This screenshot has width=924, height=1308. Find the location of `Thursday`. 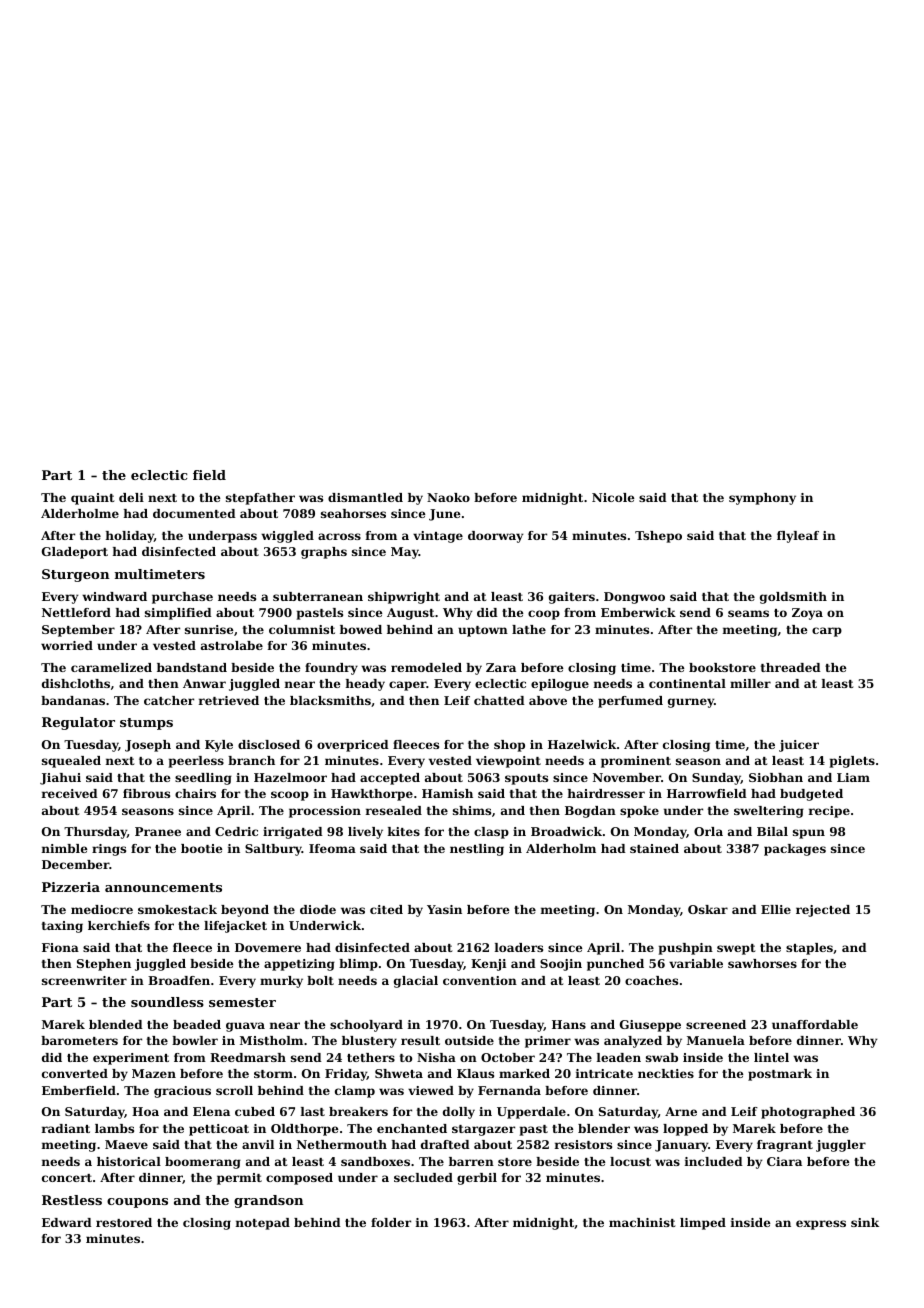

Thursday is located at coordinates (95, 833).
